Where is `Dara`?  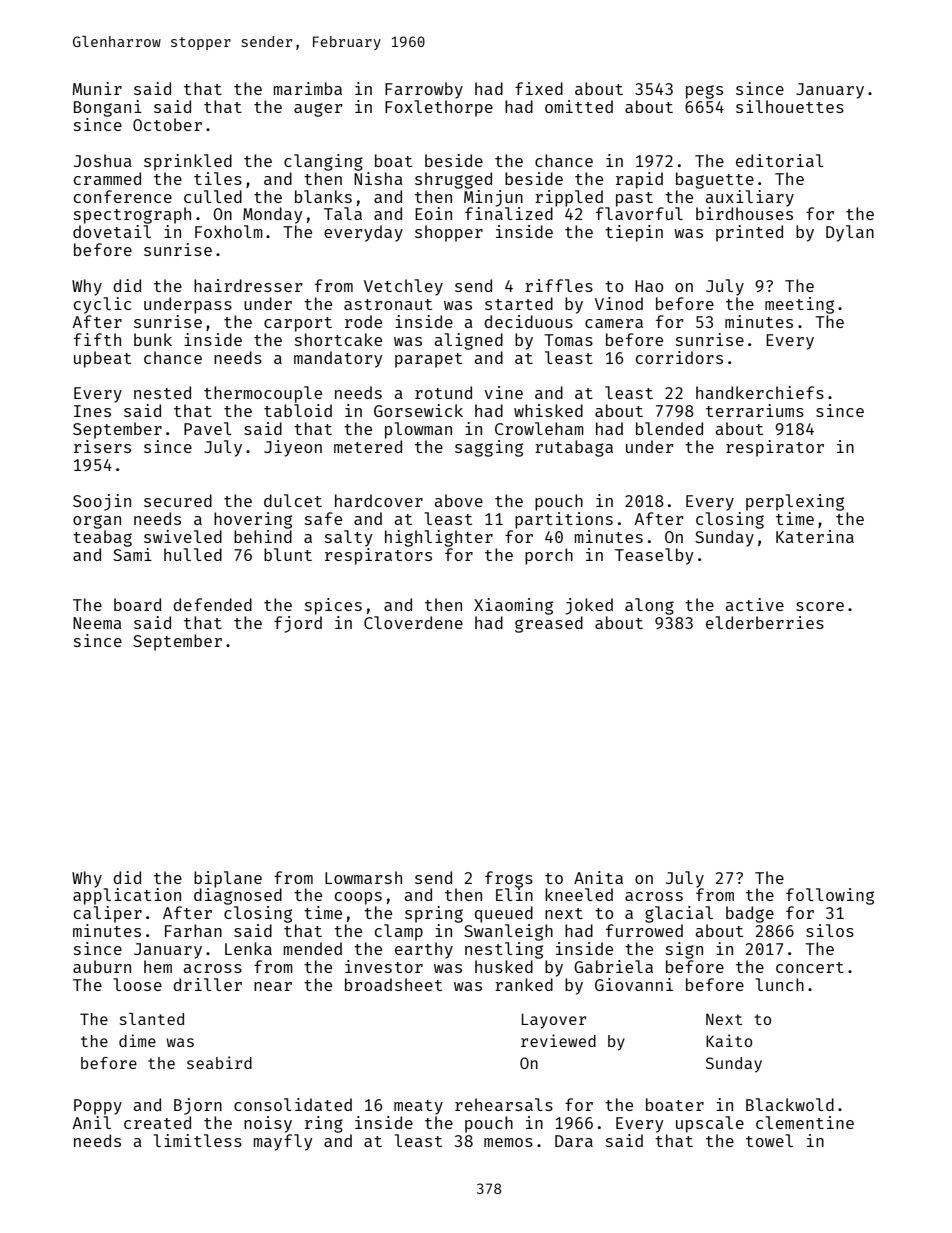
Dara is located at coordinates (574, 1141).
